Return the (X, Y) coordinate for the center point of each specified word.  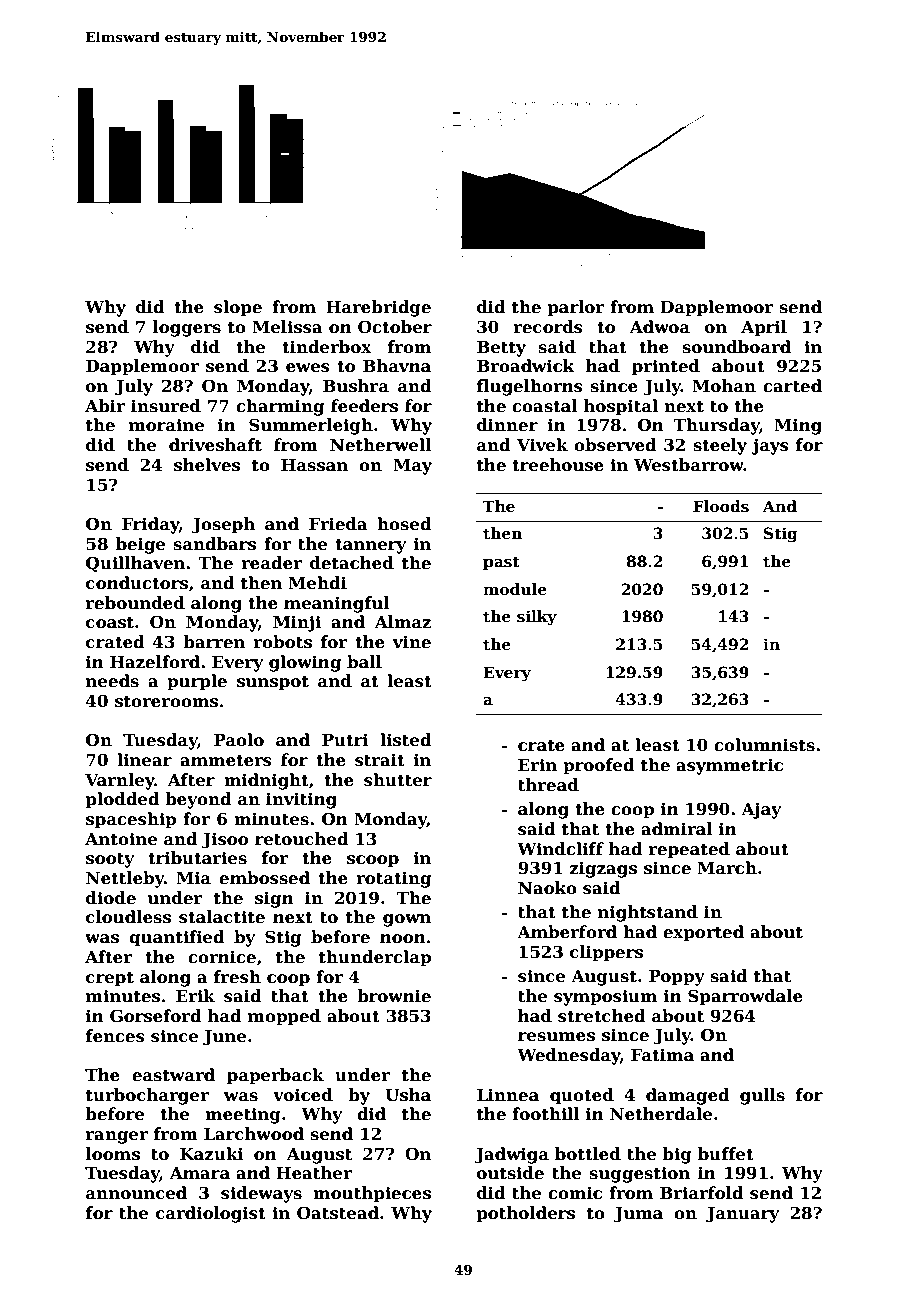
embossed (264, 878)
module (515, 589)
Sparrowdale (745, 997)
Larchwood (254, 1134)
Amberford (567, 932)
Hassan (314, 465)
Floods (721, 506)
